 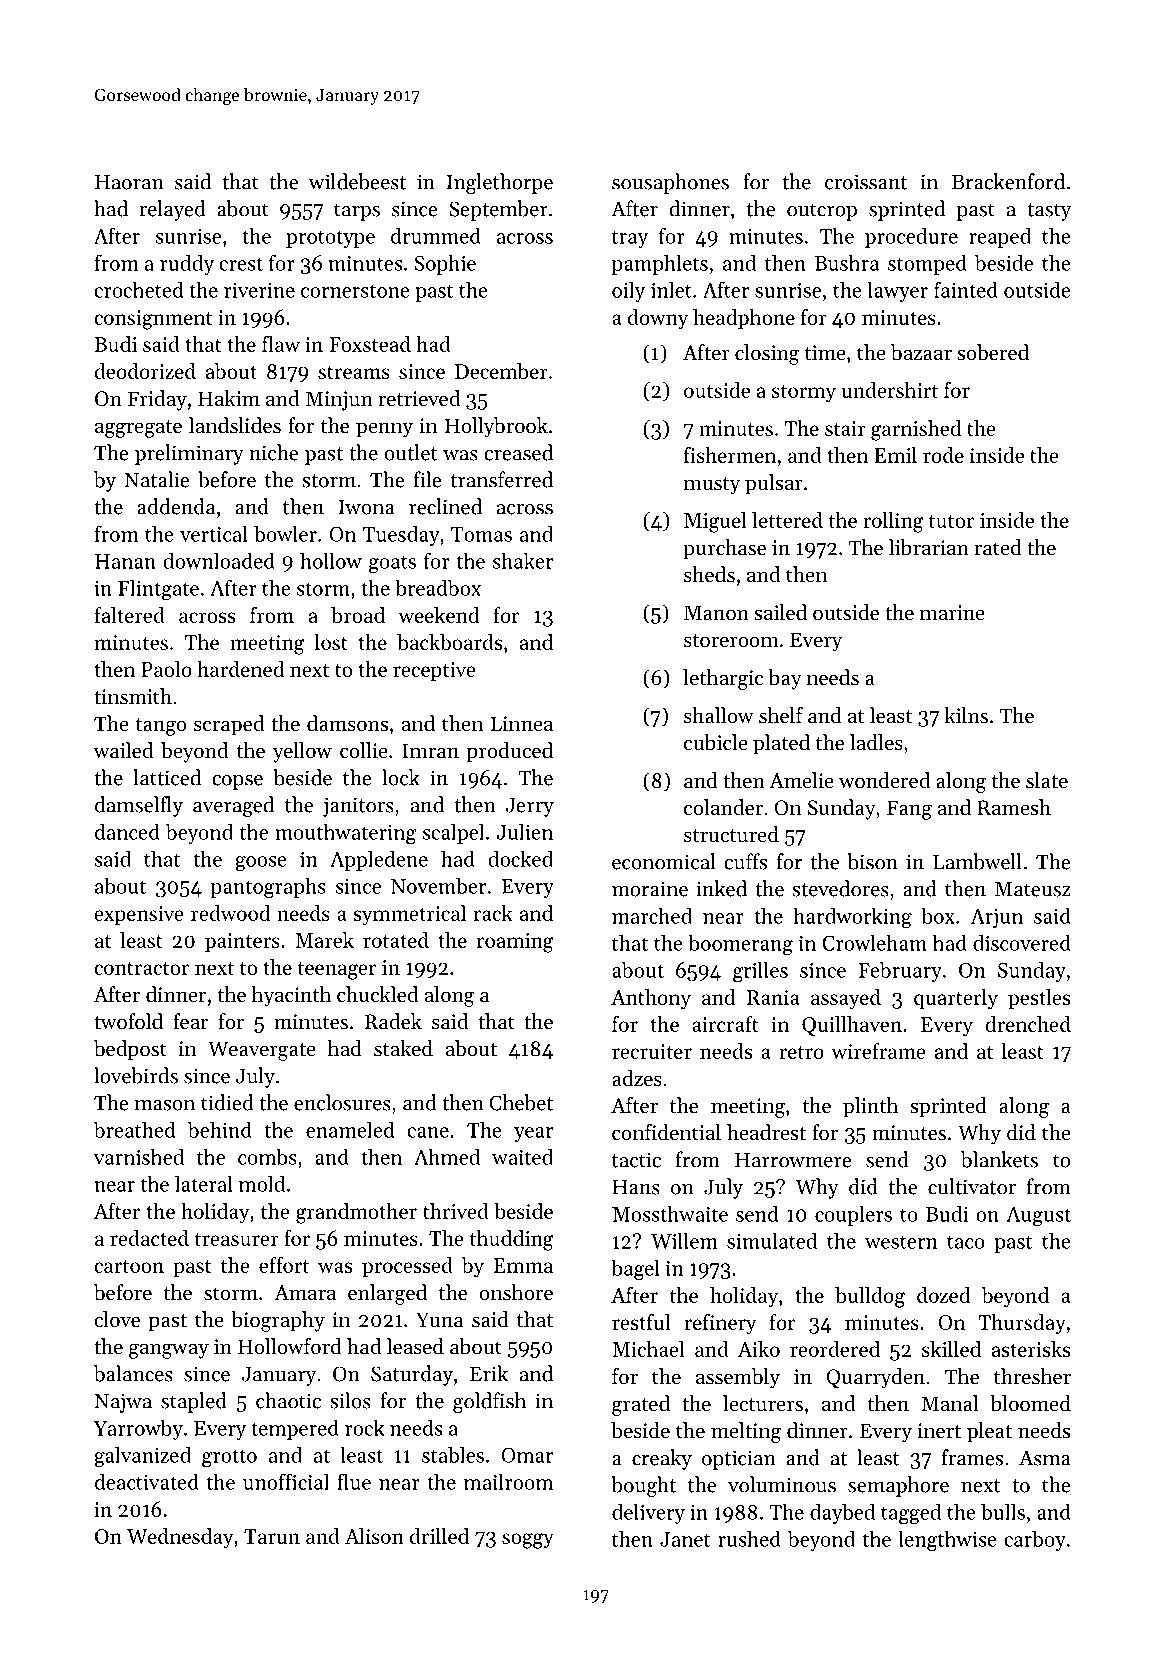 I want to click on restful, so click(x=641, y=1322).
